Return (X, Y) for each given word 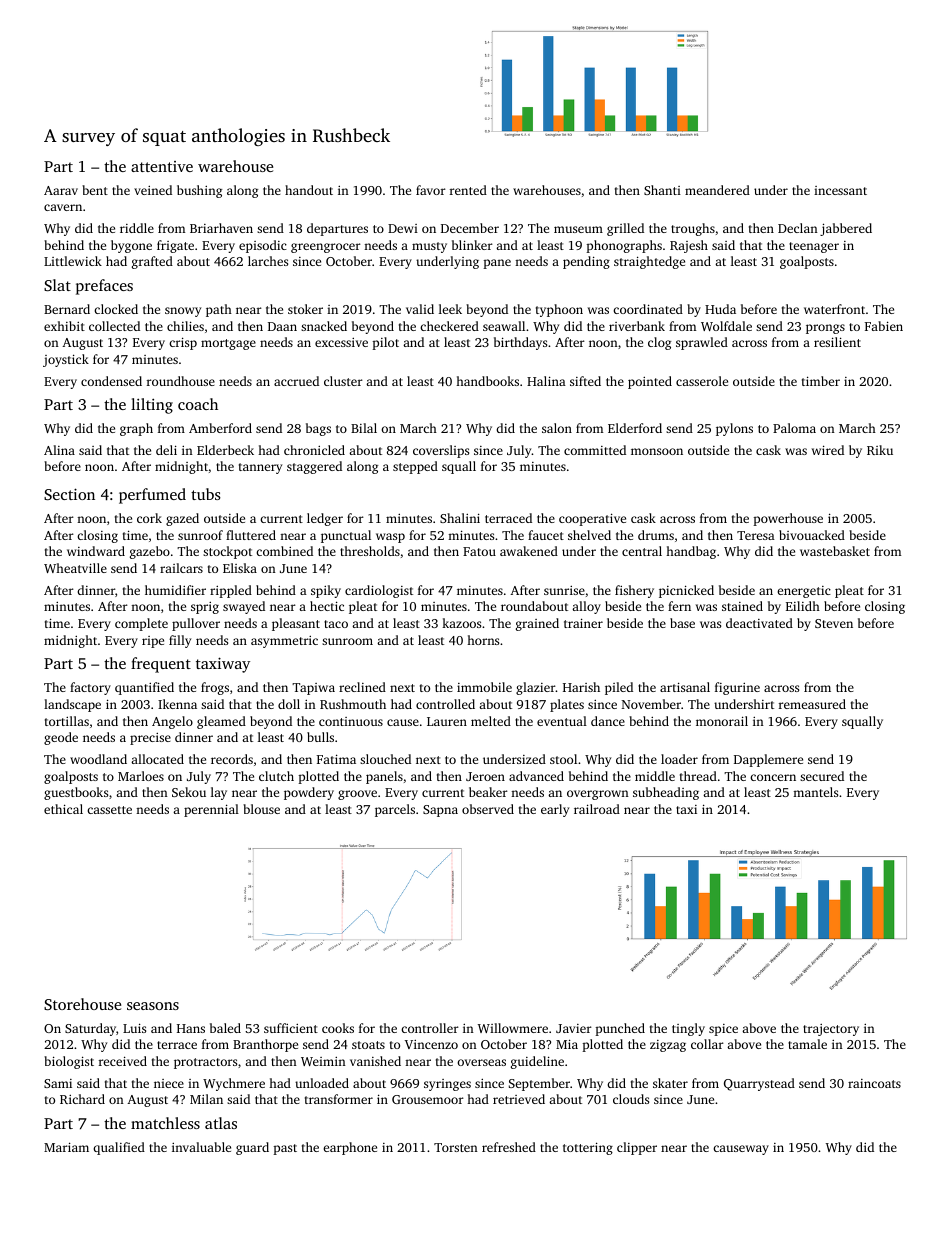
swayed (244, 607)
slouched (385, 759)
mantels (815, 792)
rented (468, 190)
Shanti (662, 190)
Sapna (440, 811)
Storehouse (82, 1004)
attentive (162, 166)
